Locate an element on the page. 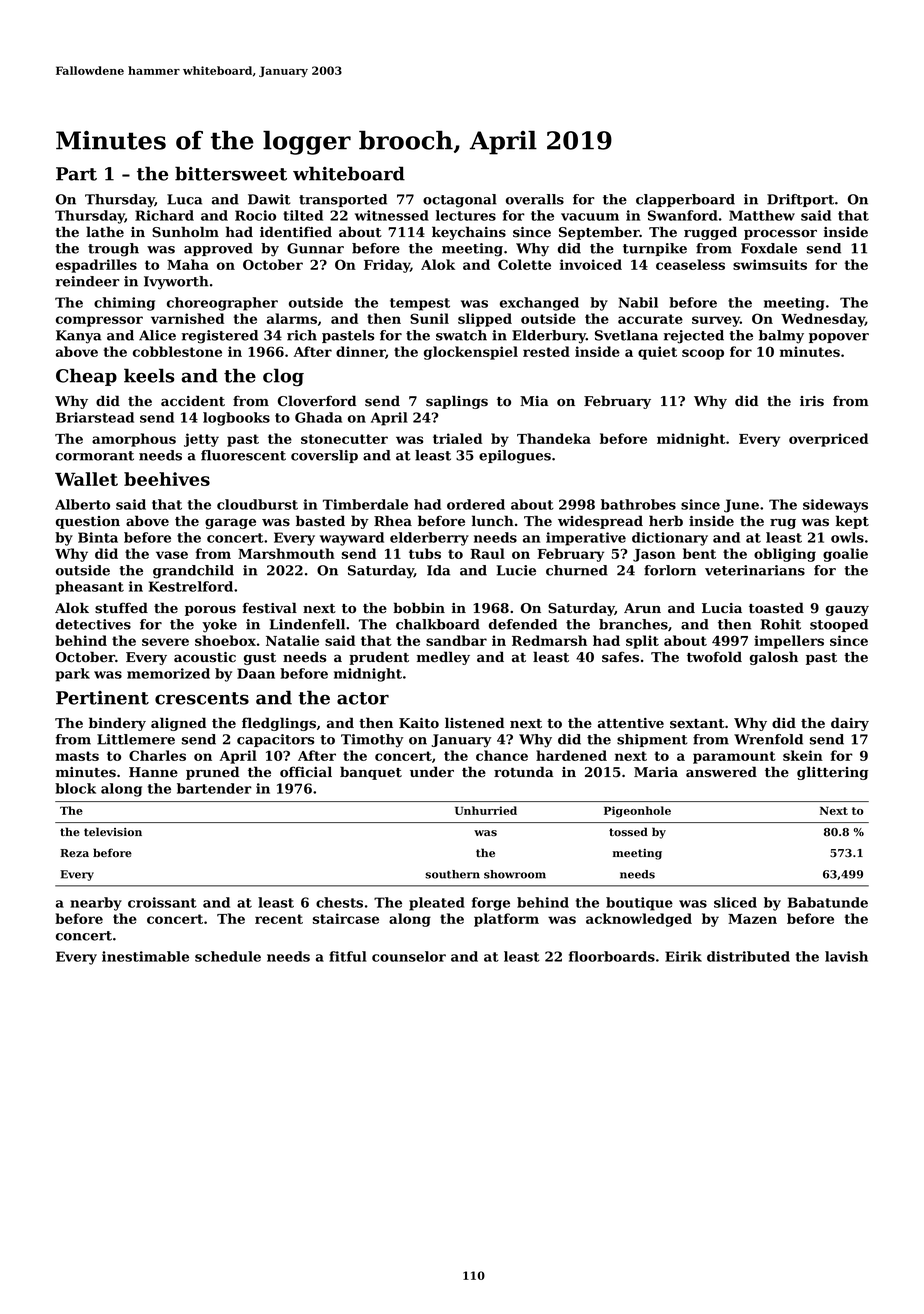 This document has width=924, height=1314. bittersweet is located at coordinates (231, 173).
